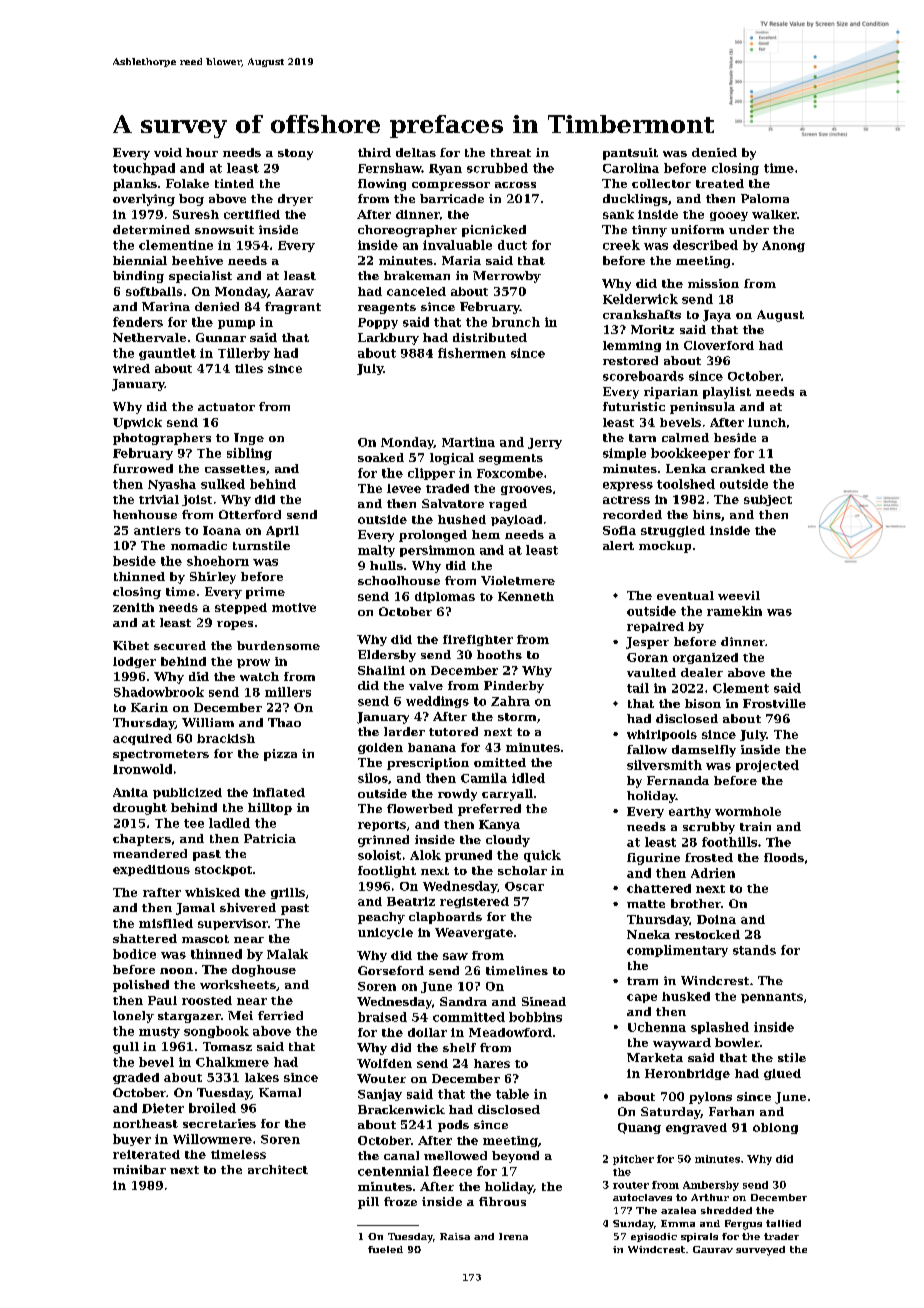 The image size is (924, 1308). Describe the element at coordinates (767, 422) in the screenshot. I see `lunch` at that location.
